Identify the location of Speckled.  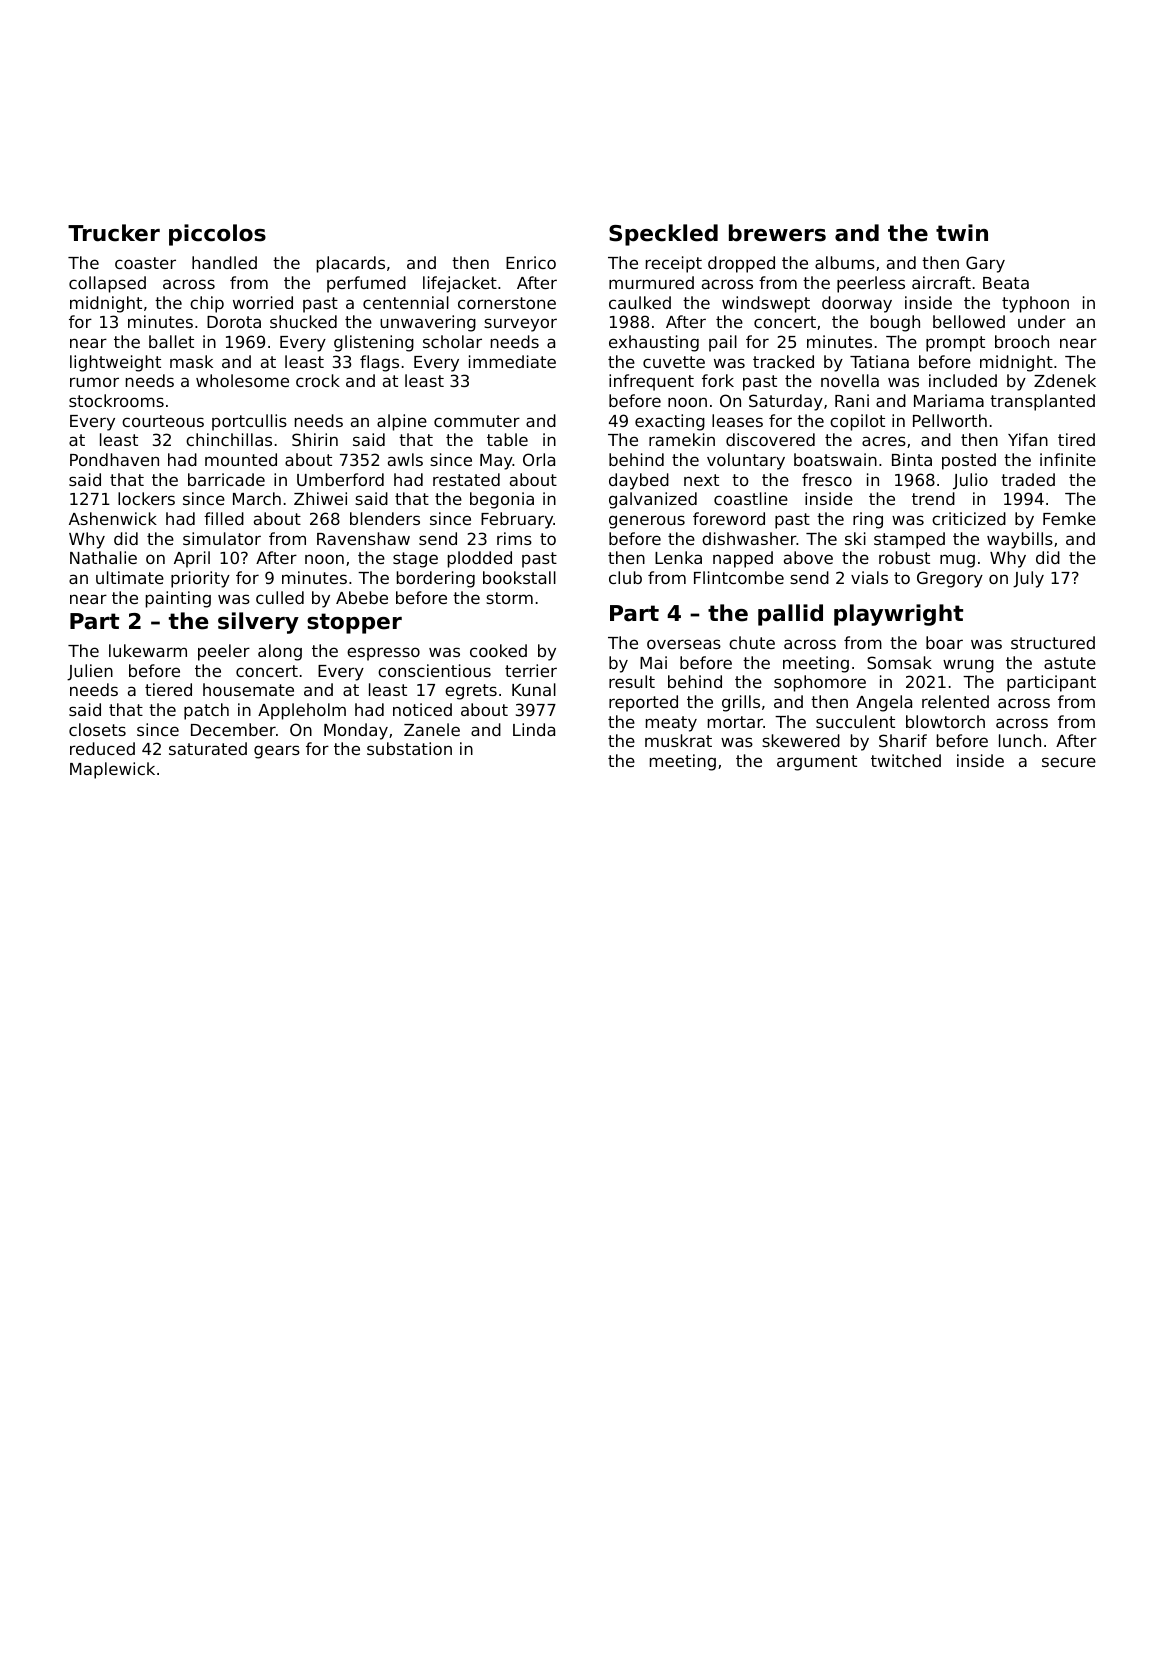
(663, 235).
